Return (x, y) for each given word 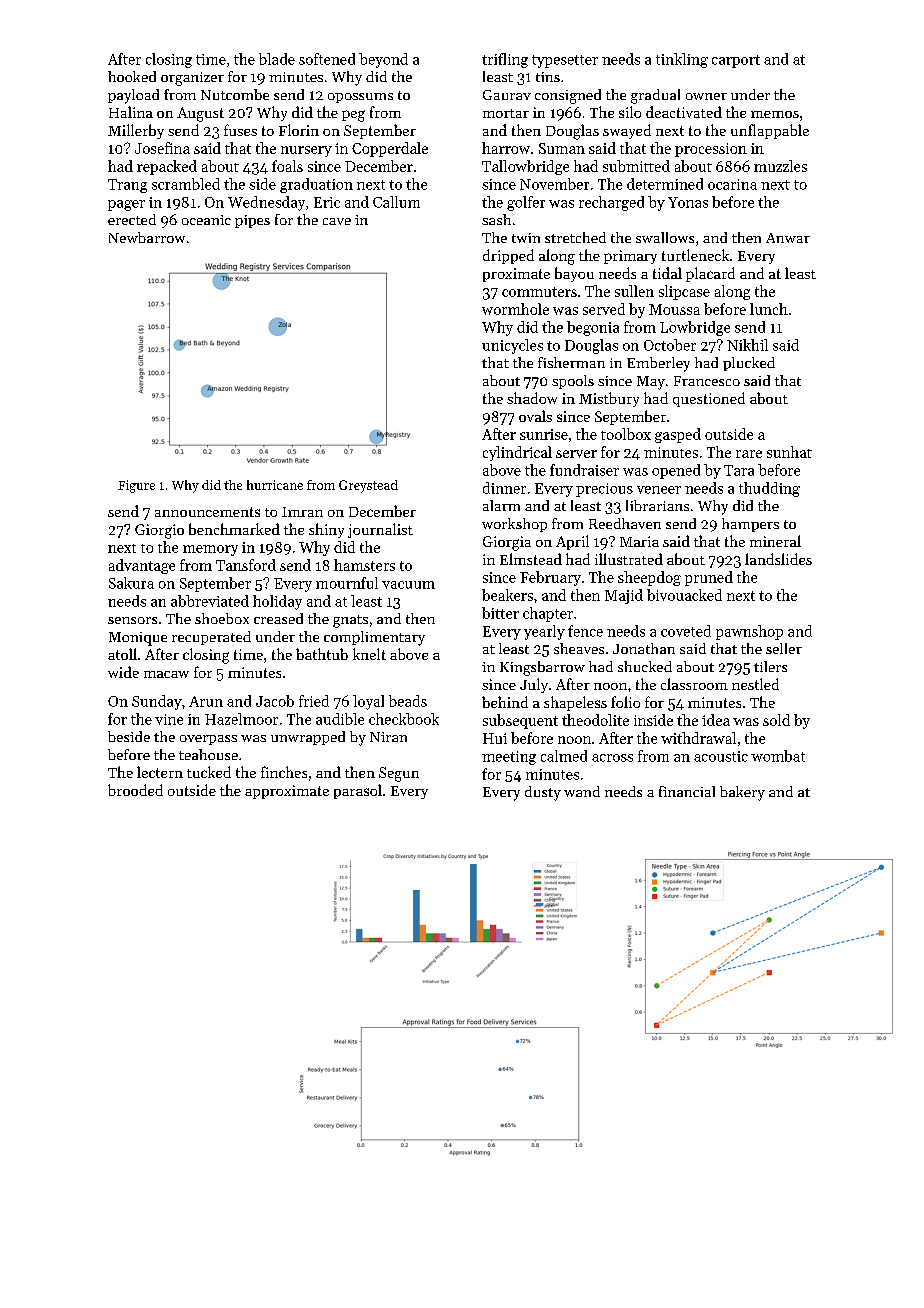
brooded (135, 790)
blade (277, 59)
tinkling (682, 60)
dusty (543, 793)
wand (582, 791)
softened (327, 59)
